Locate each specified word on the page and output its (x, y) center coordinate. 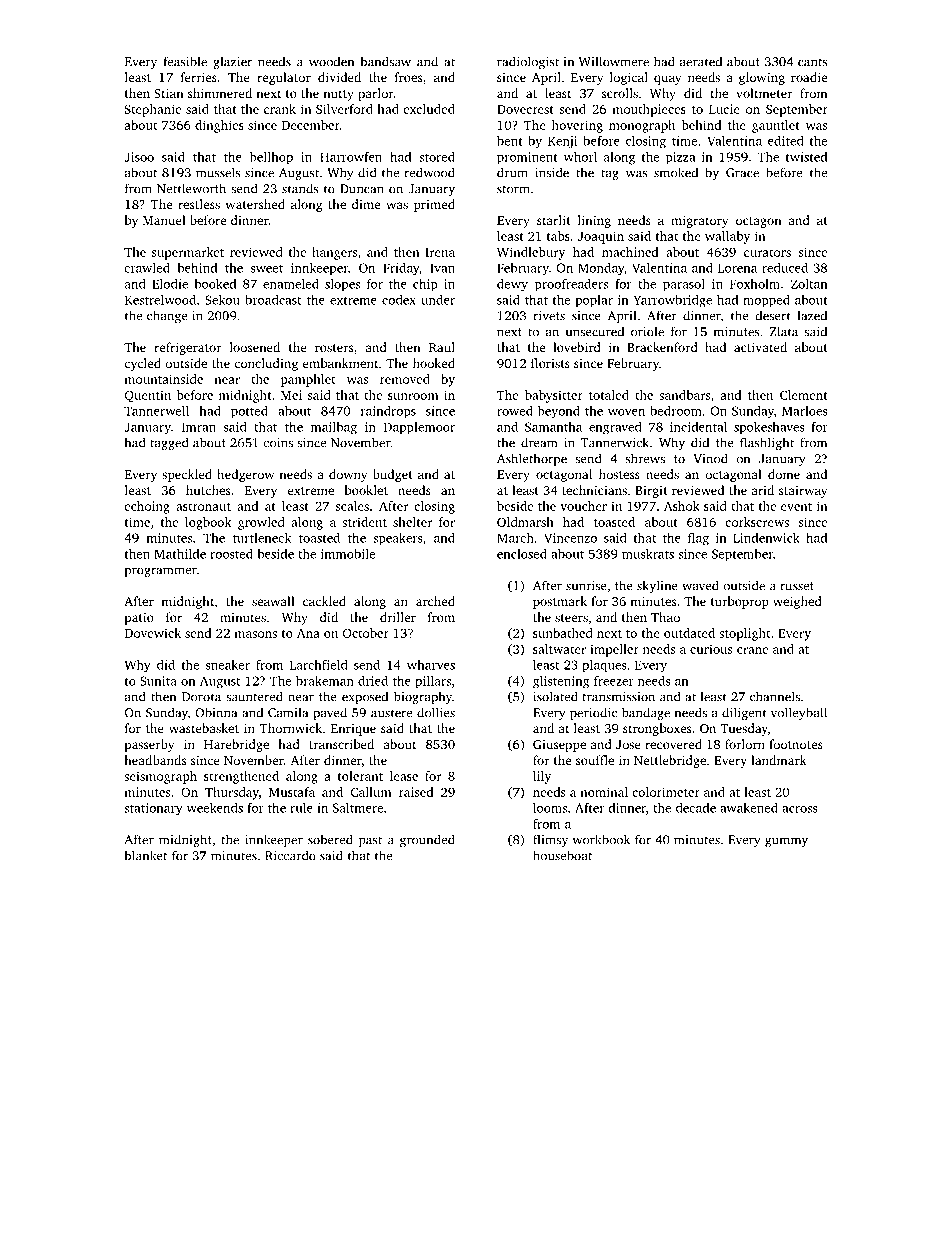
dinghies (219, 126)
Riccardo (290, 855)
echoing (147, 507)
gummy (786, 842)
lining (594, 221)
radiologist (528, 63)
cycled (142, 364)
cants (813, 62)
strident (364, 522)
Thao (665, 617)
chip (425, 285)
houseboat (562, 855)
